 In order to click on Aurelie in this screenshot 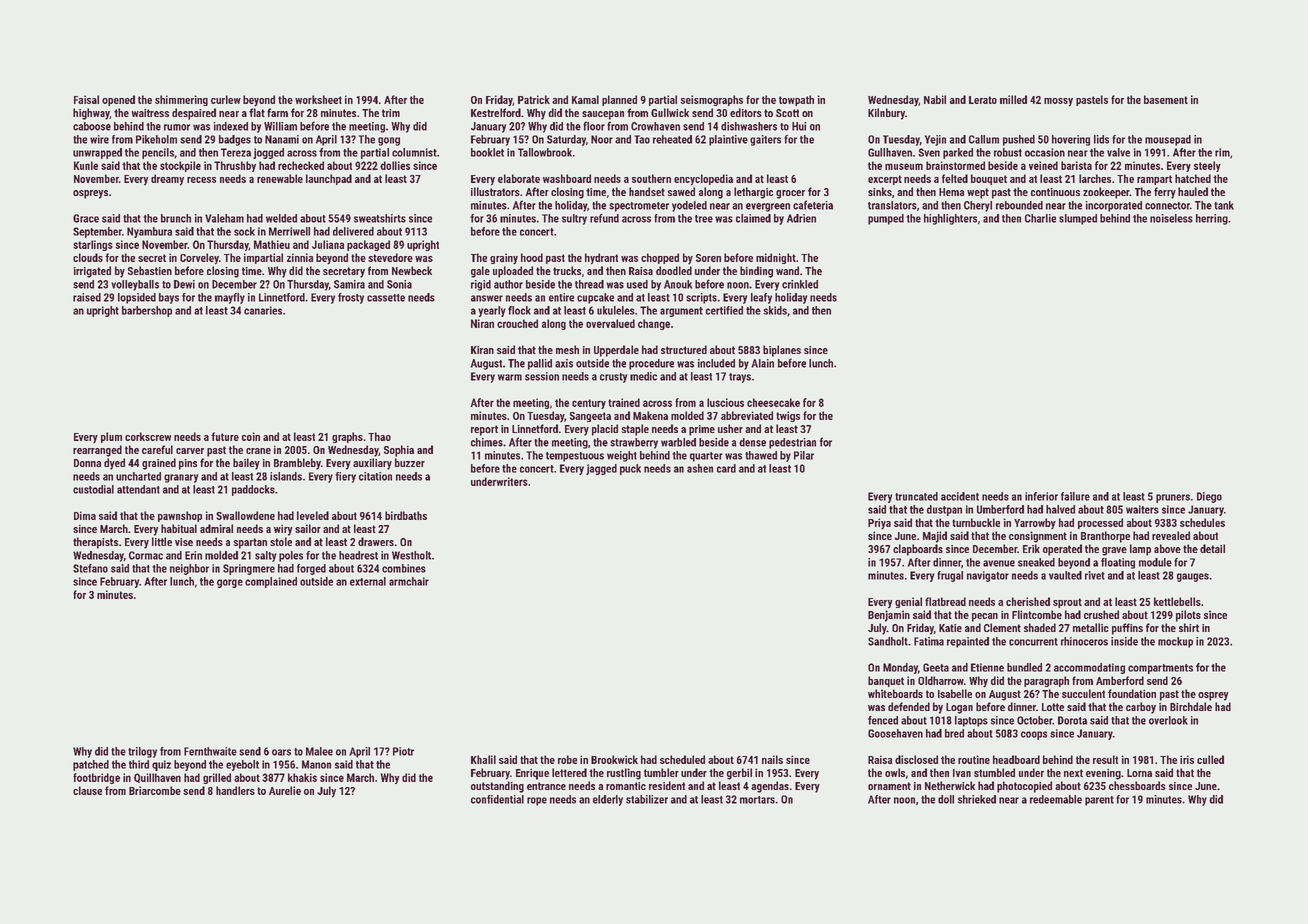, I will do `click(285, 790)`.
